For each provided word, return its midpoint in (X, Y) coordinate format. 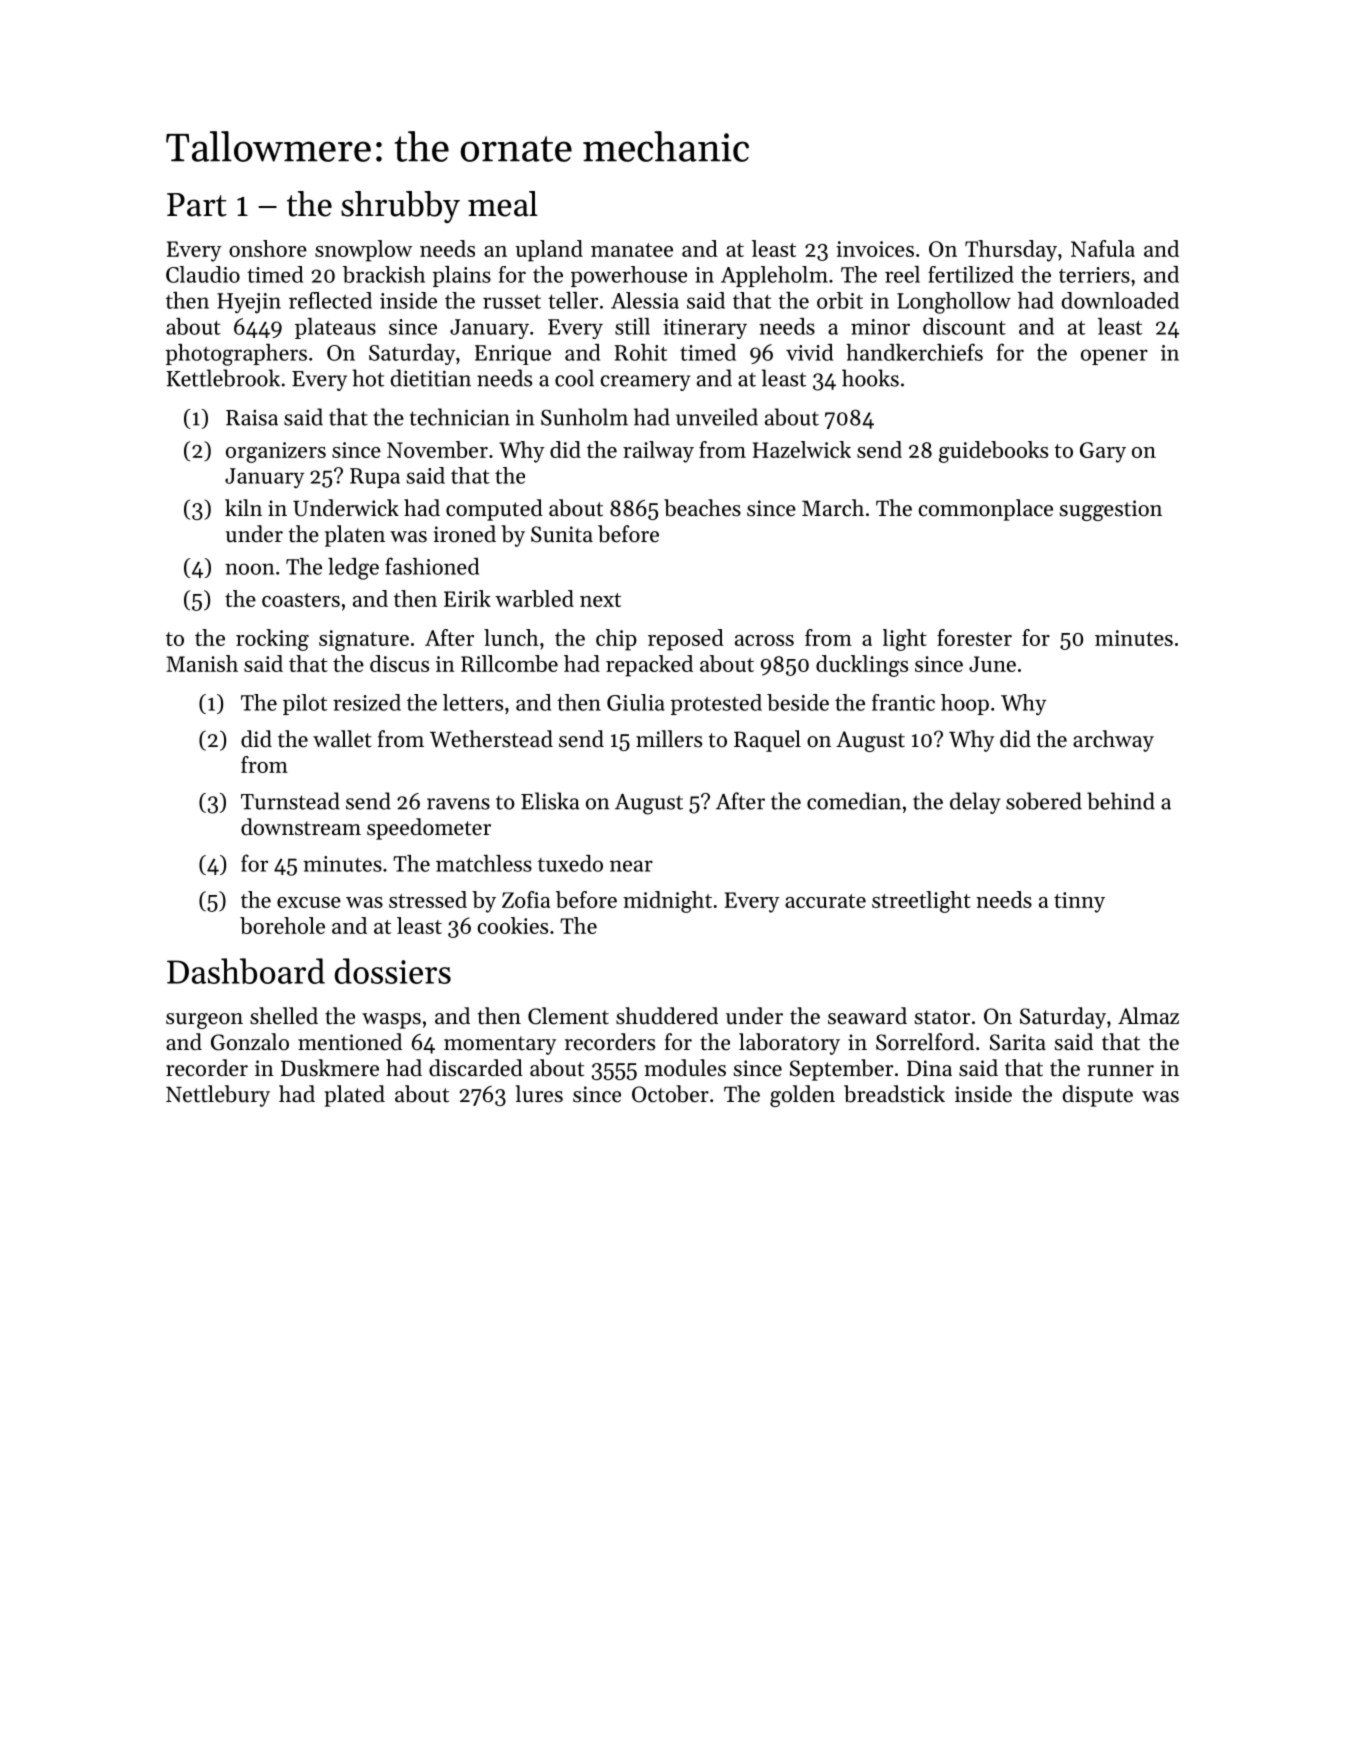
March (833, 508)
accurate (825, 901)
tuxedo (570, 863)
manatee (632, 250)
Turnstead (290, 801)
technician (460, 417)
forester (974, 637)
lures (539, 1094)
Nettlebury (218, 1096)
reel (902, 274)
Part (197, 205)
